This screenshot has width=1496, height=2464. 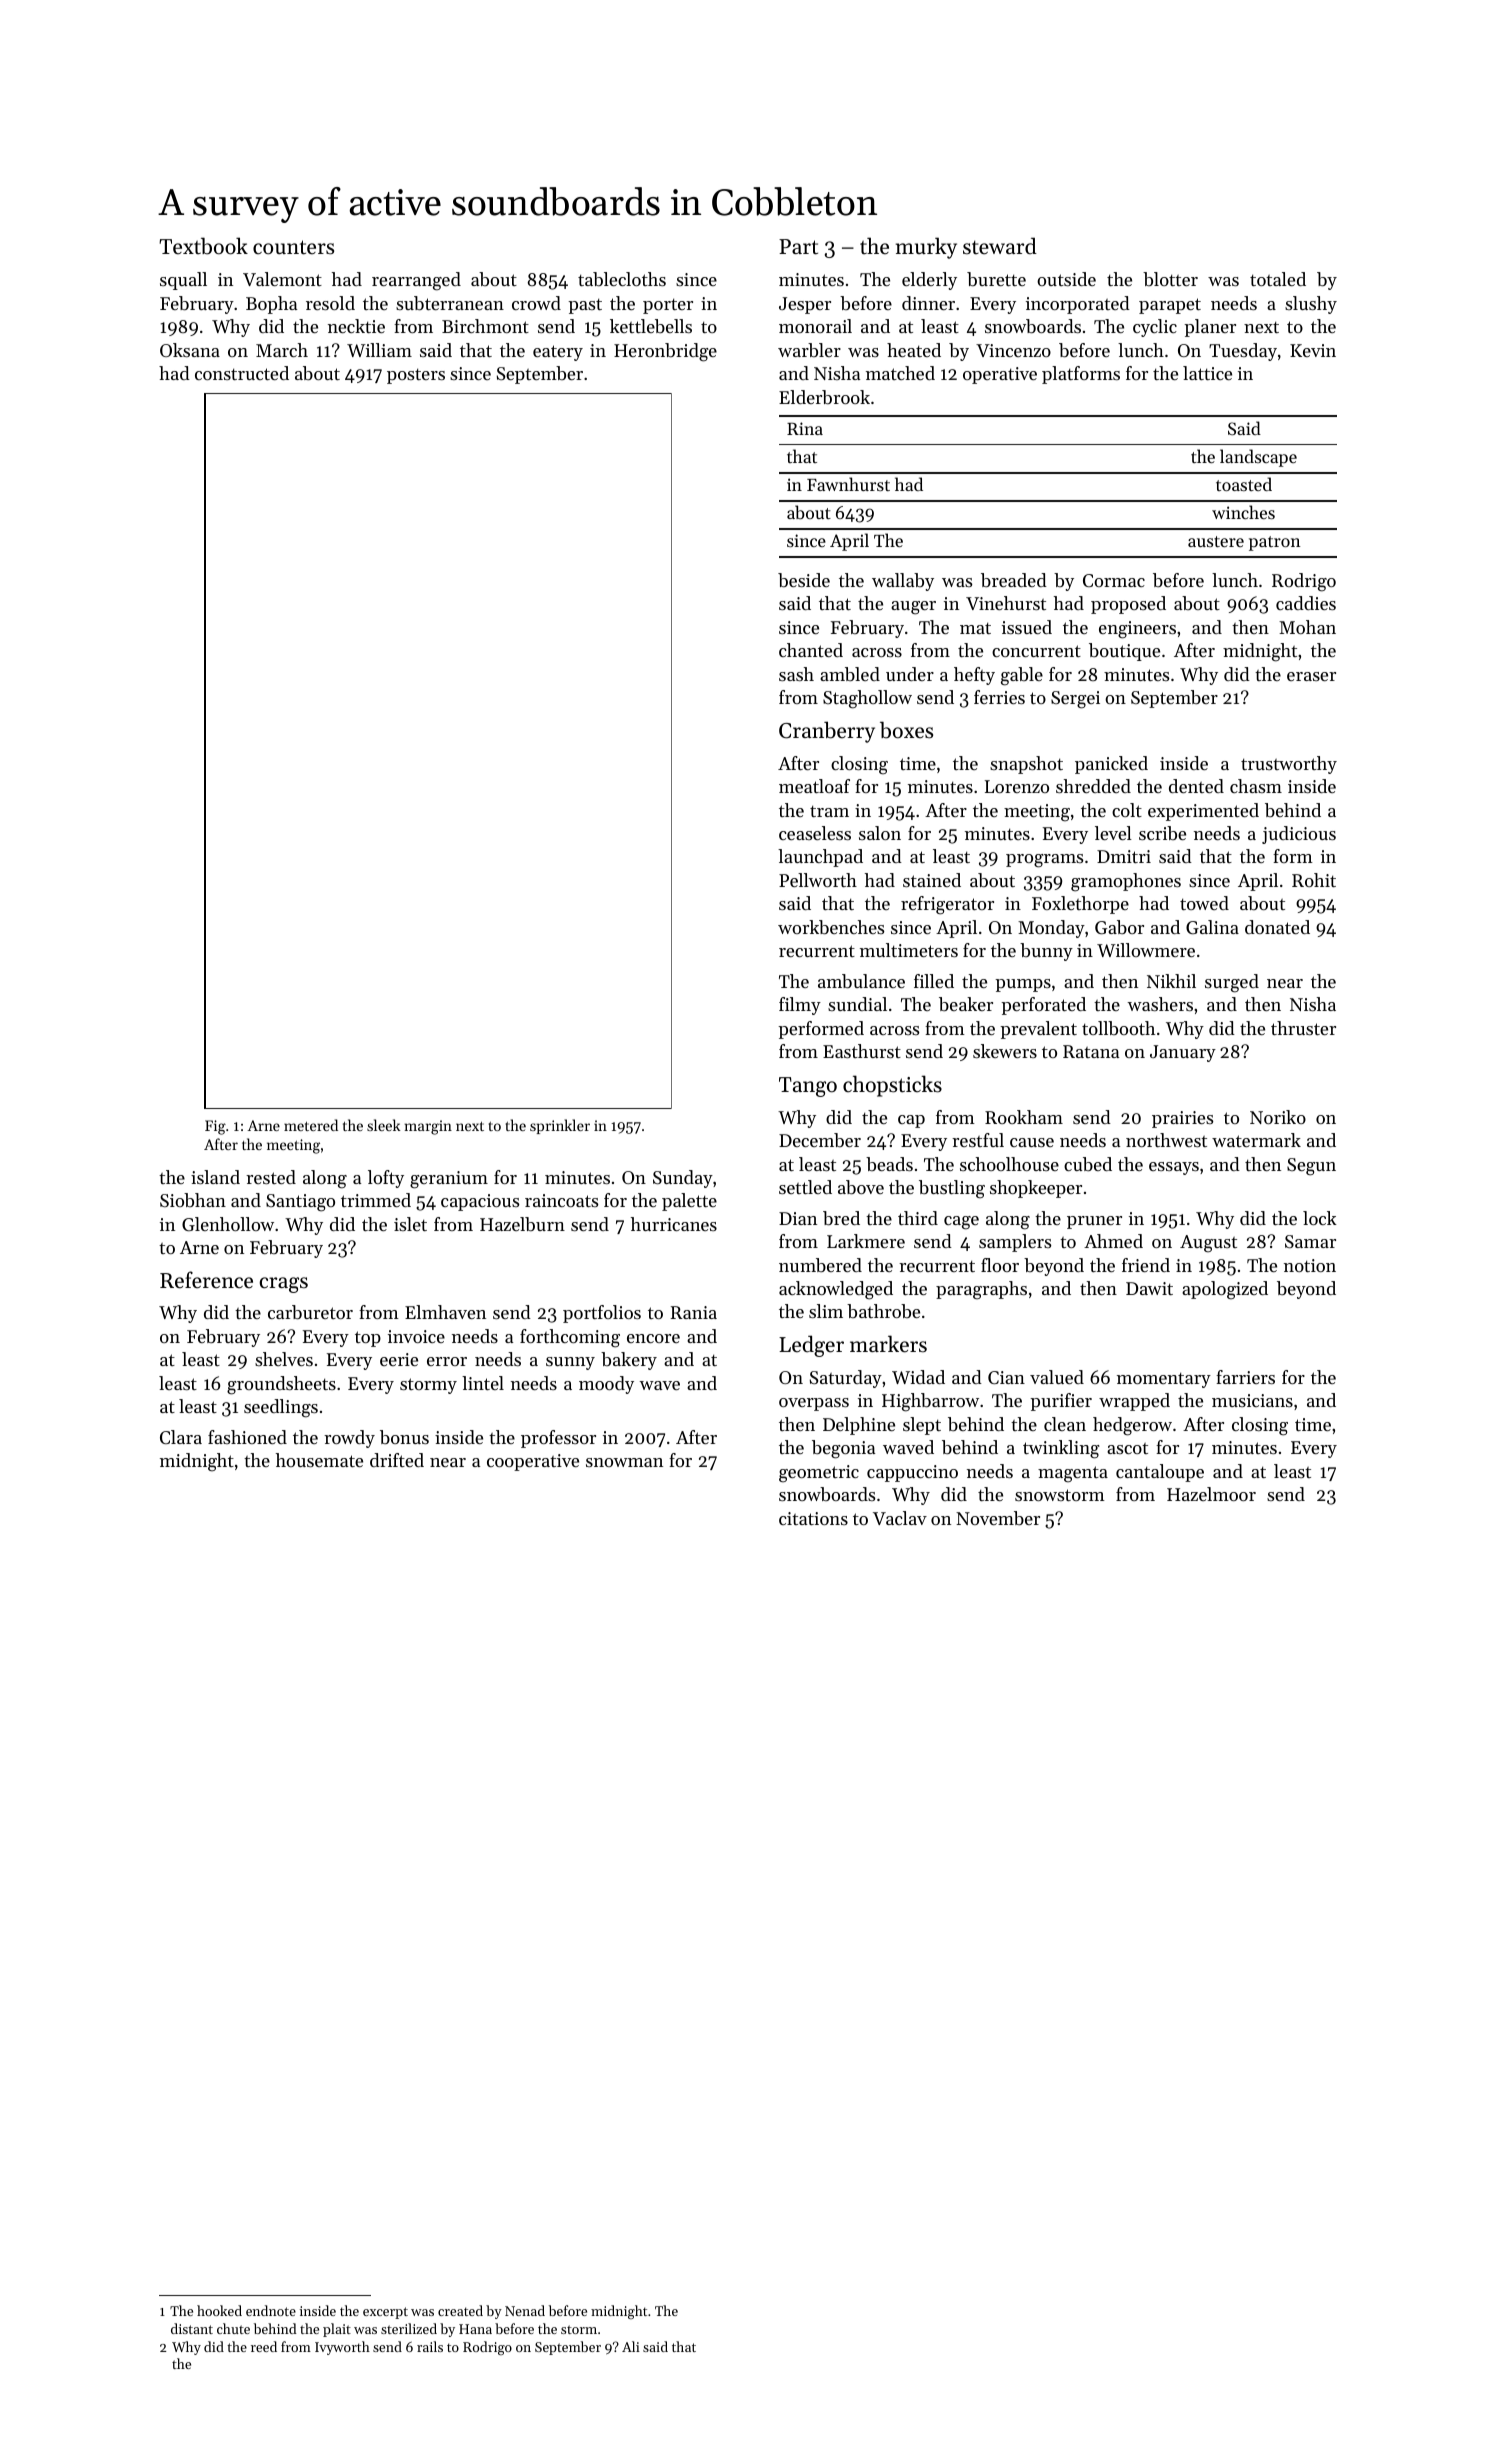 What do you see at coordinates (998, 1518) in the screenshot?
I see `November` at bounding box center [998, 1518].
